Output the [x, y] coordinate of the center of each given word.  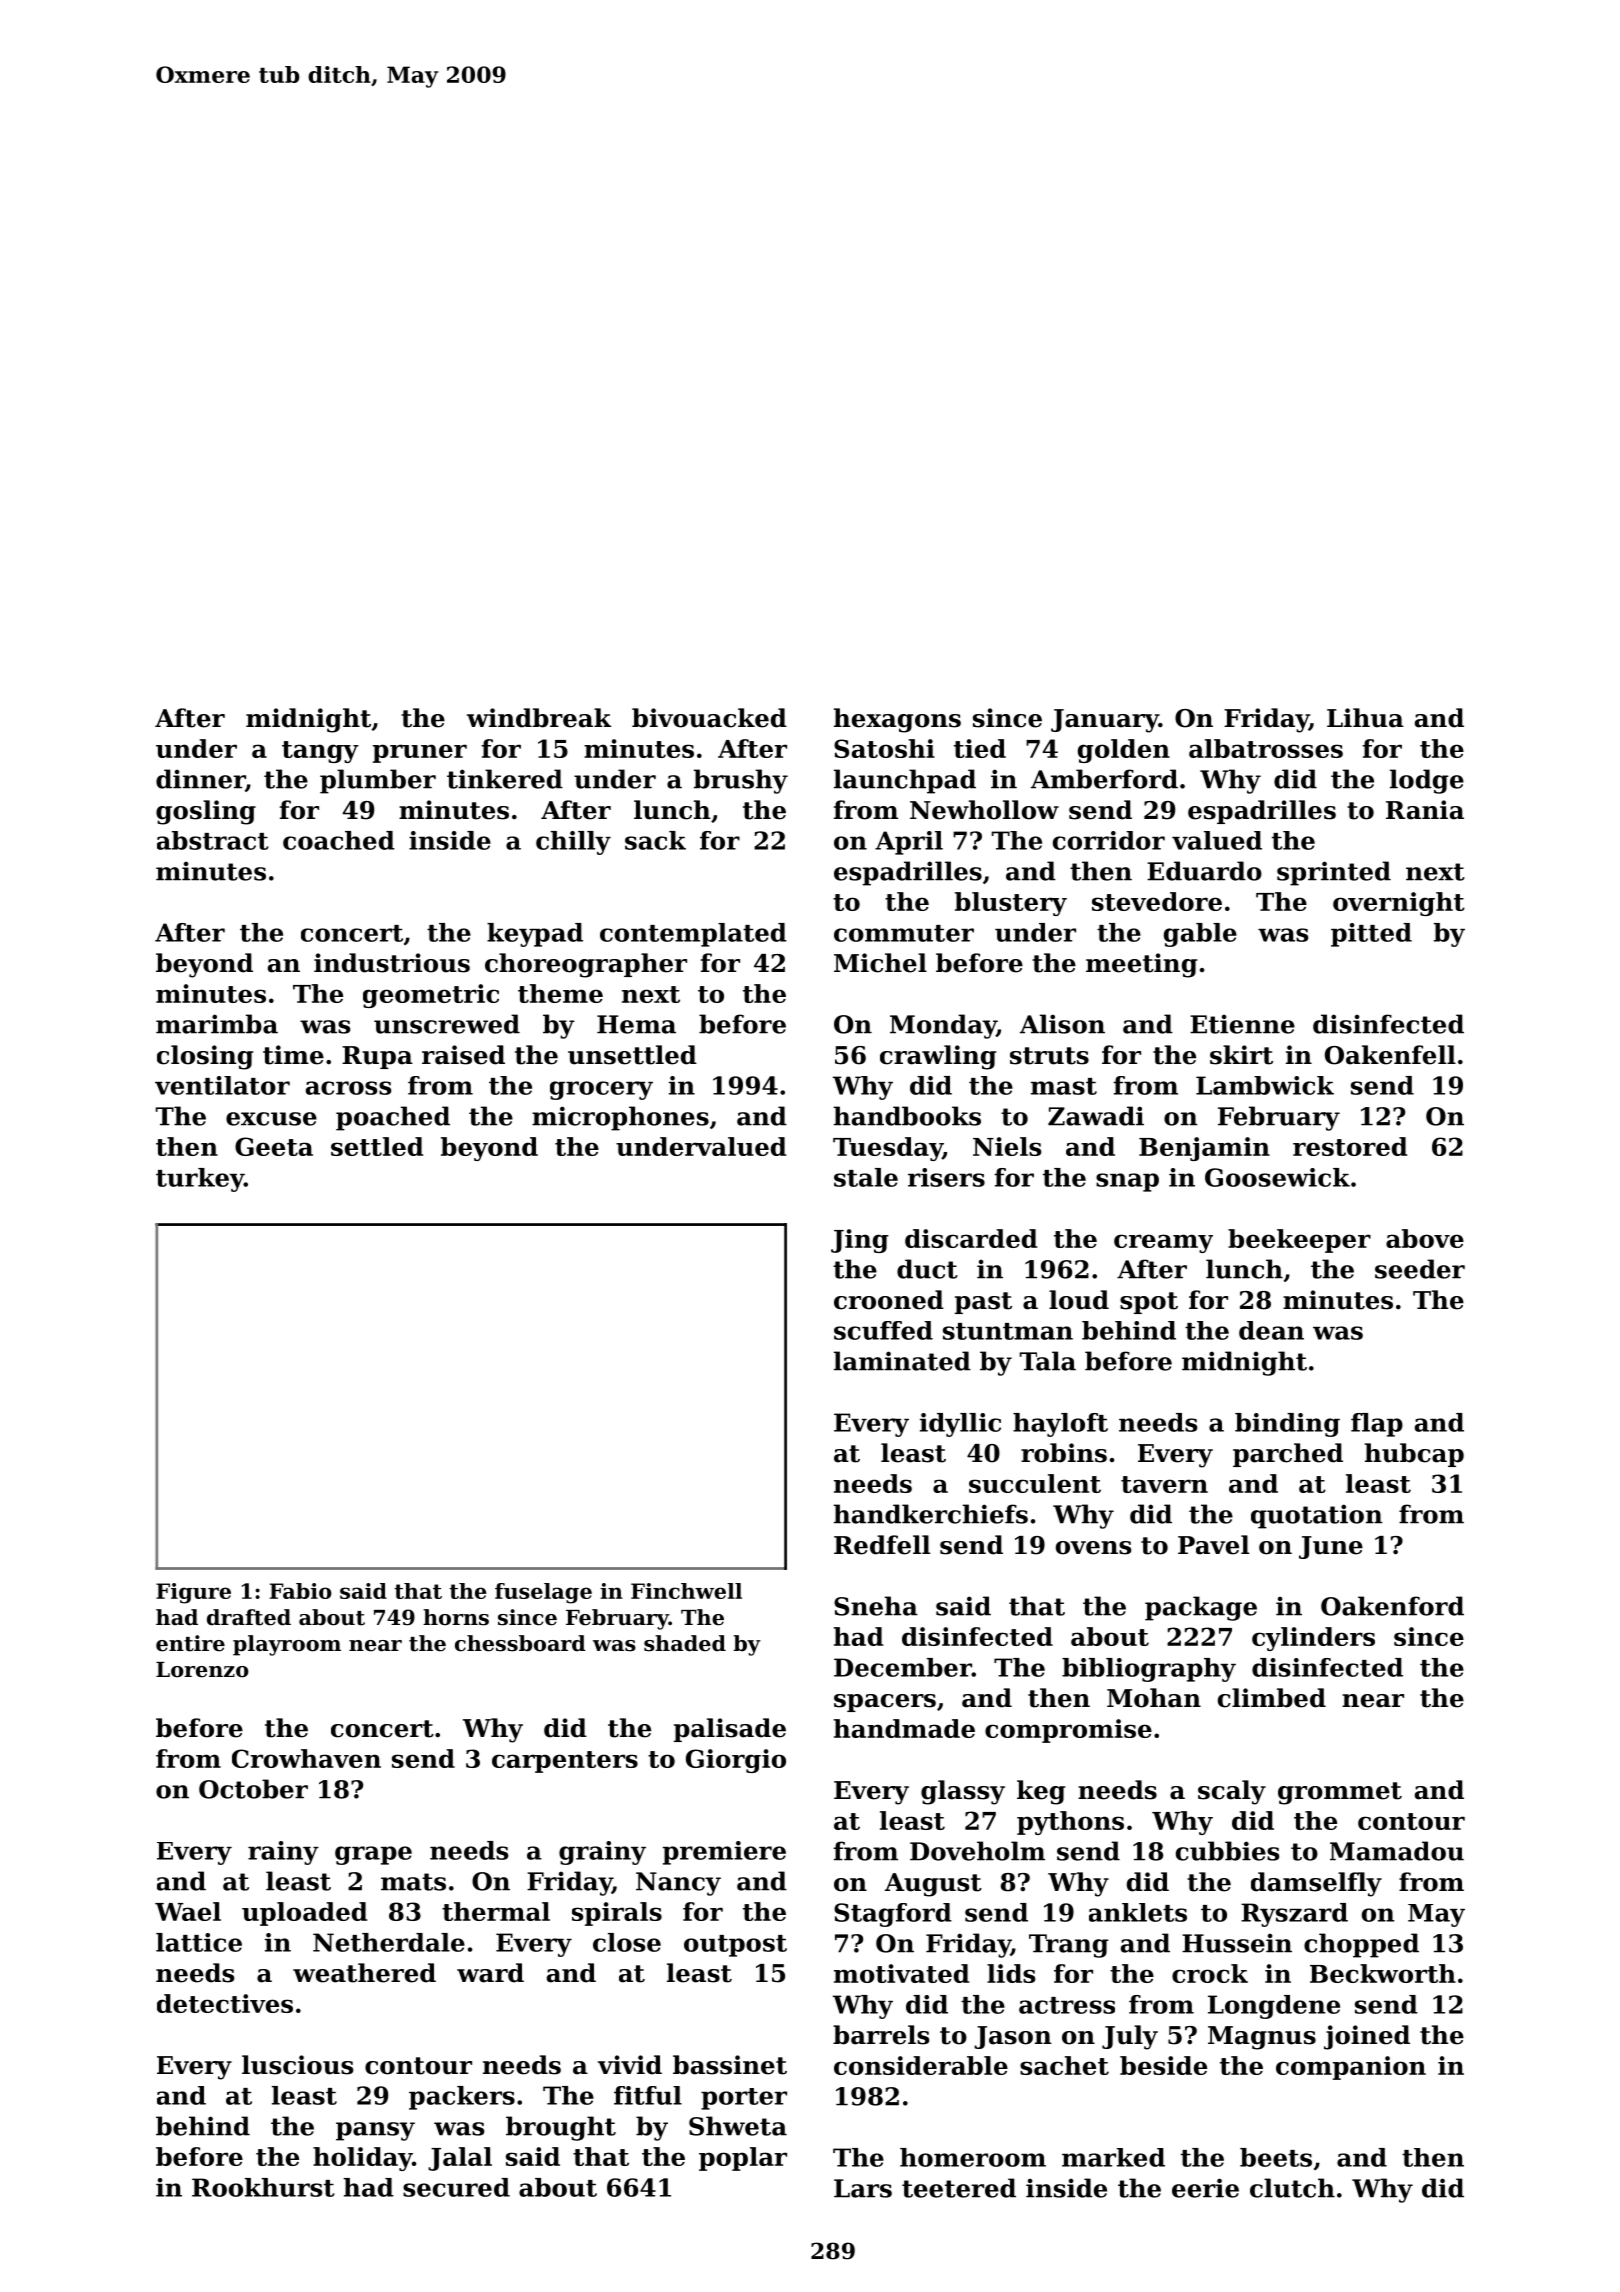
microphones [620, 1118]
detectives [225, 2003]
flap [1377, 1425]
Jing [860, 1241]
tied [980, 748]
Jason [1013, 2037]
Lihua [1365, 718]
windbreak [539, 718]
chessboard [520, 1643]
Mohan [1154, 1698]
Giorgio [736, 1761]
